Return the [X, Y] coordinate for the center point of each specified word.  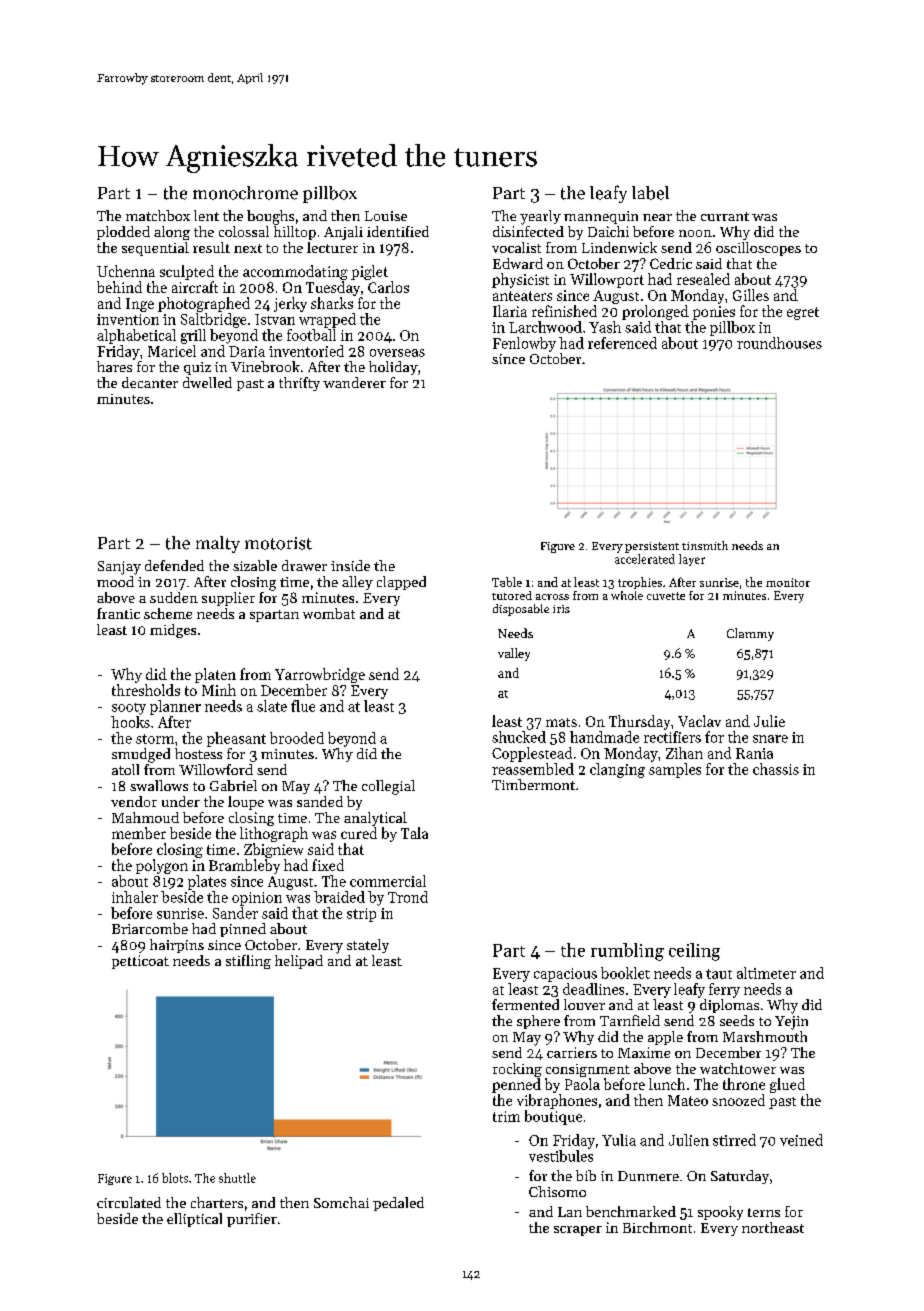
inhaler [135, 897]
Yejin [791, 1023]
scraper [578, 1231]
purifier [252, 1220]
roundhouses [779, 343]
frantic [118, 613]
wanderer [354, 382]
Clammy [750, 634]
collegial [388, 787]
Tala [414, 833]
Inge [140, 305]
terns [764, 1212]
